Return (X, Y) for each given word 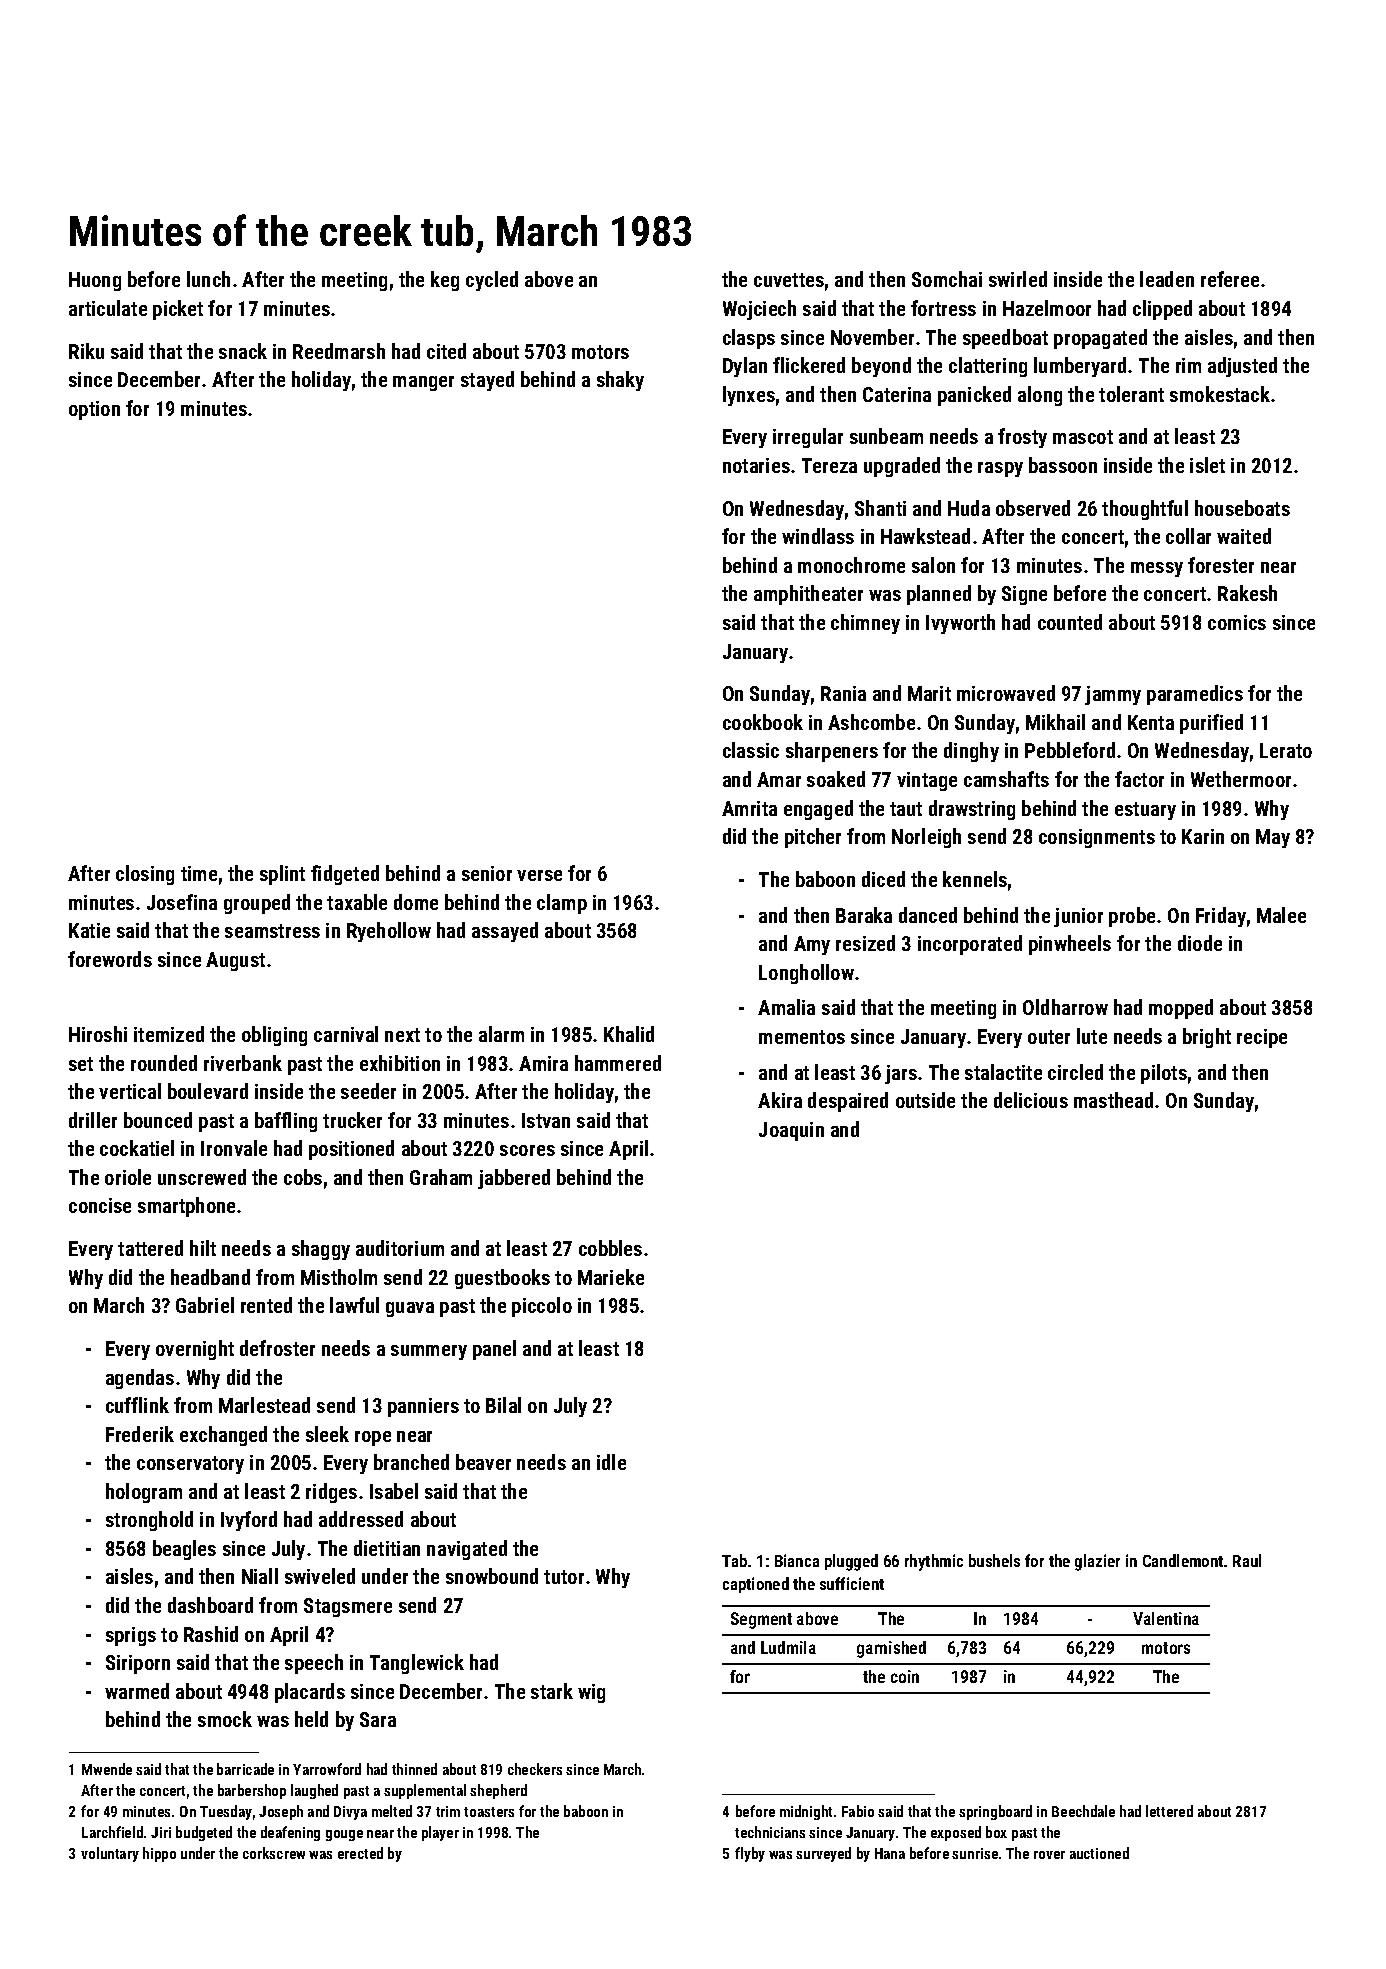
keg (445, 281)
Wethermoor (1241, 779)
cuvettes (789, 280)
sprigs (131, 1636)
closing (145, 875)
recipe (1262, 1038)
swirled (1018, 279)
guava (410, 1309)
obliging (274, 1036)
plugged (851, 1562)
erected (360, 1853)
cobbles (610, 1248)
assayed (505, 932)
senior (487, 873)
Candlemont (1183, 1560)
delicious (1031, 1100)
